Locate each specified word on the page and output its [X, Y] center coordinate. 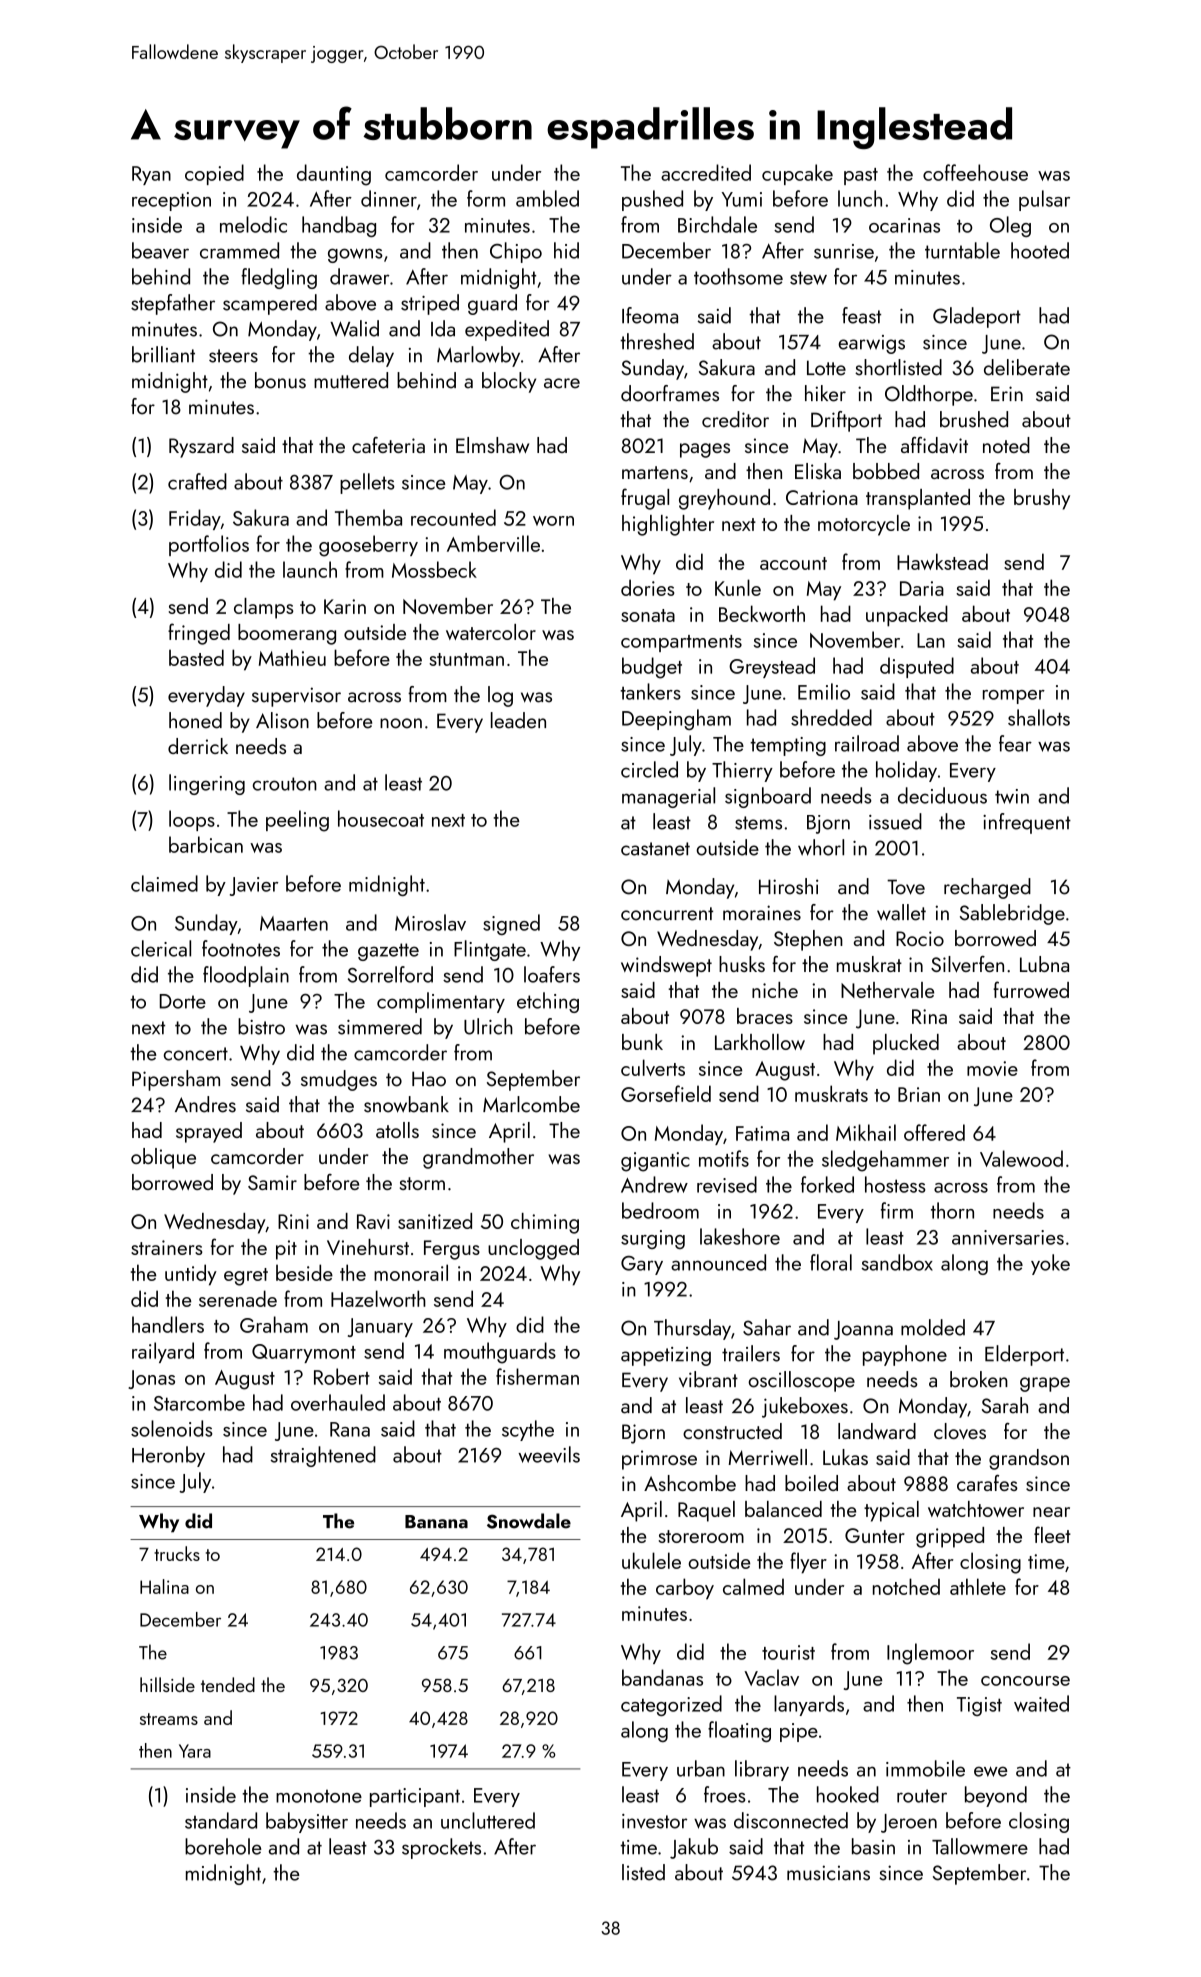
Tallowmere [980, 1846]
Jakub [694, 1848]
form [486, 198]
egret [246, 1277]
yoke [1050, 1264]
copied [214, 174]
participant [415, 1797]
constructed [732, 1431]
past [861, 176]
